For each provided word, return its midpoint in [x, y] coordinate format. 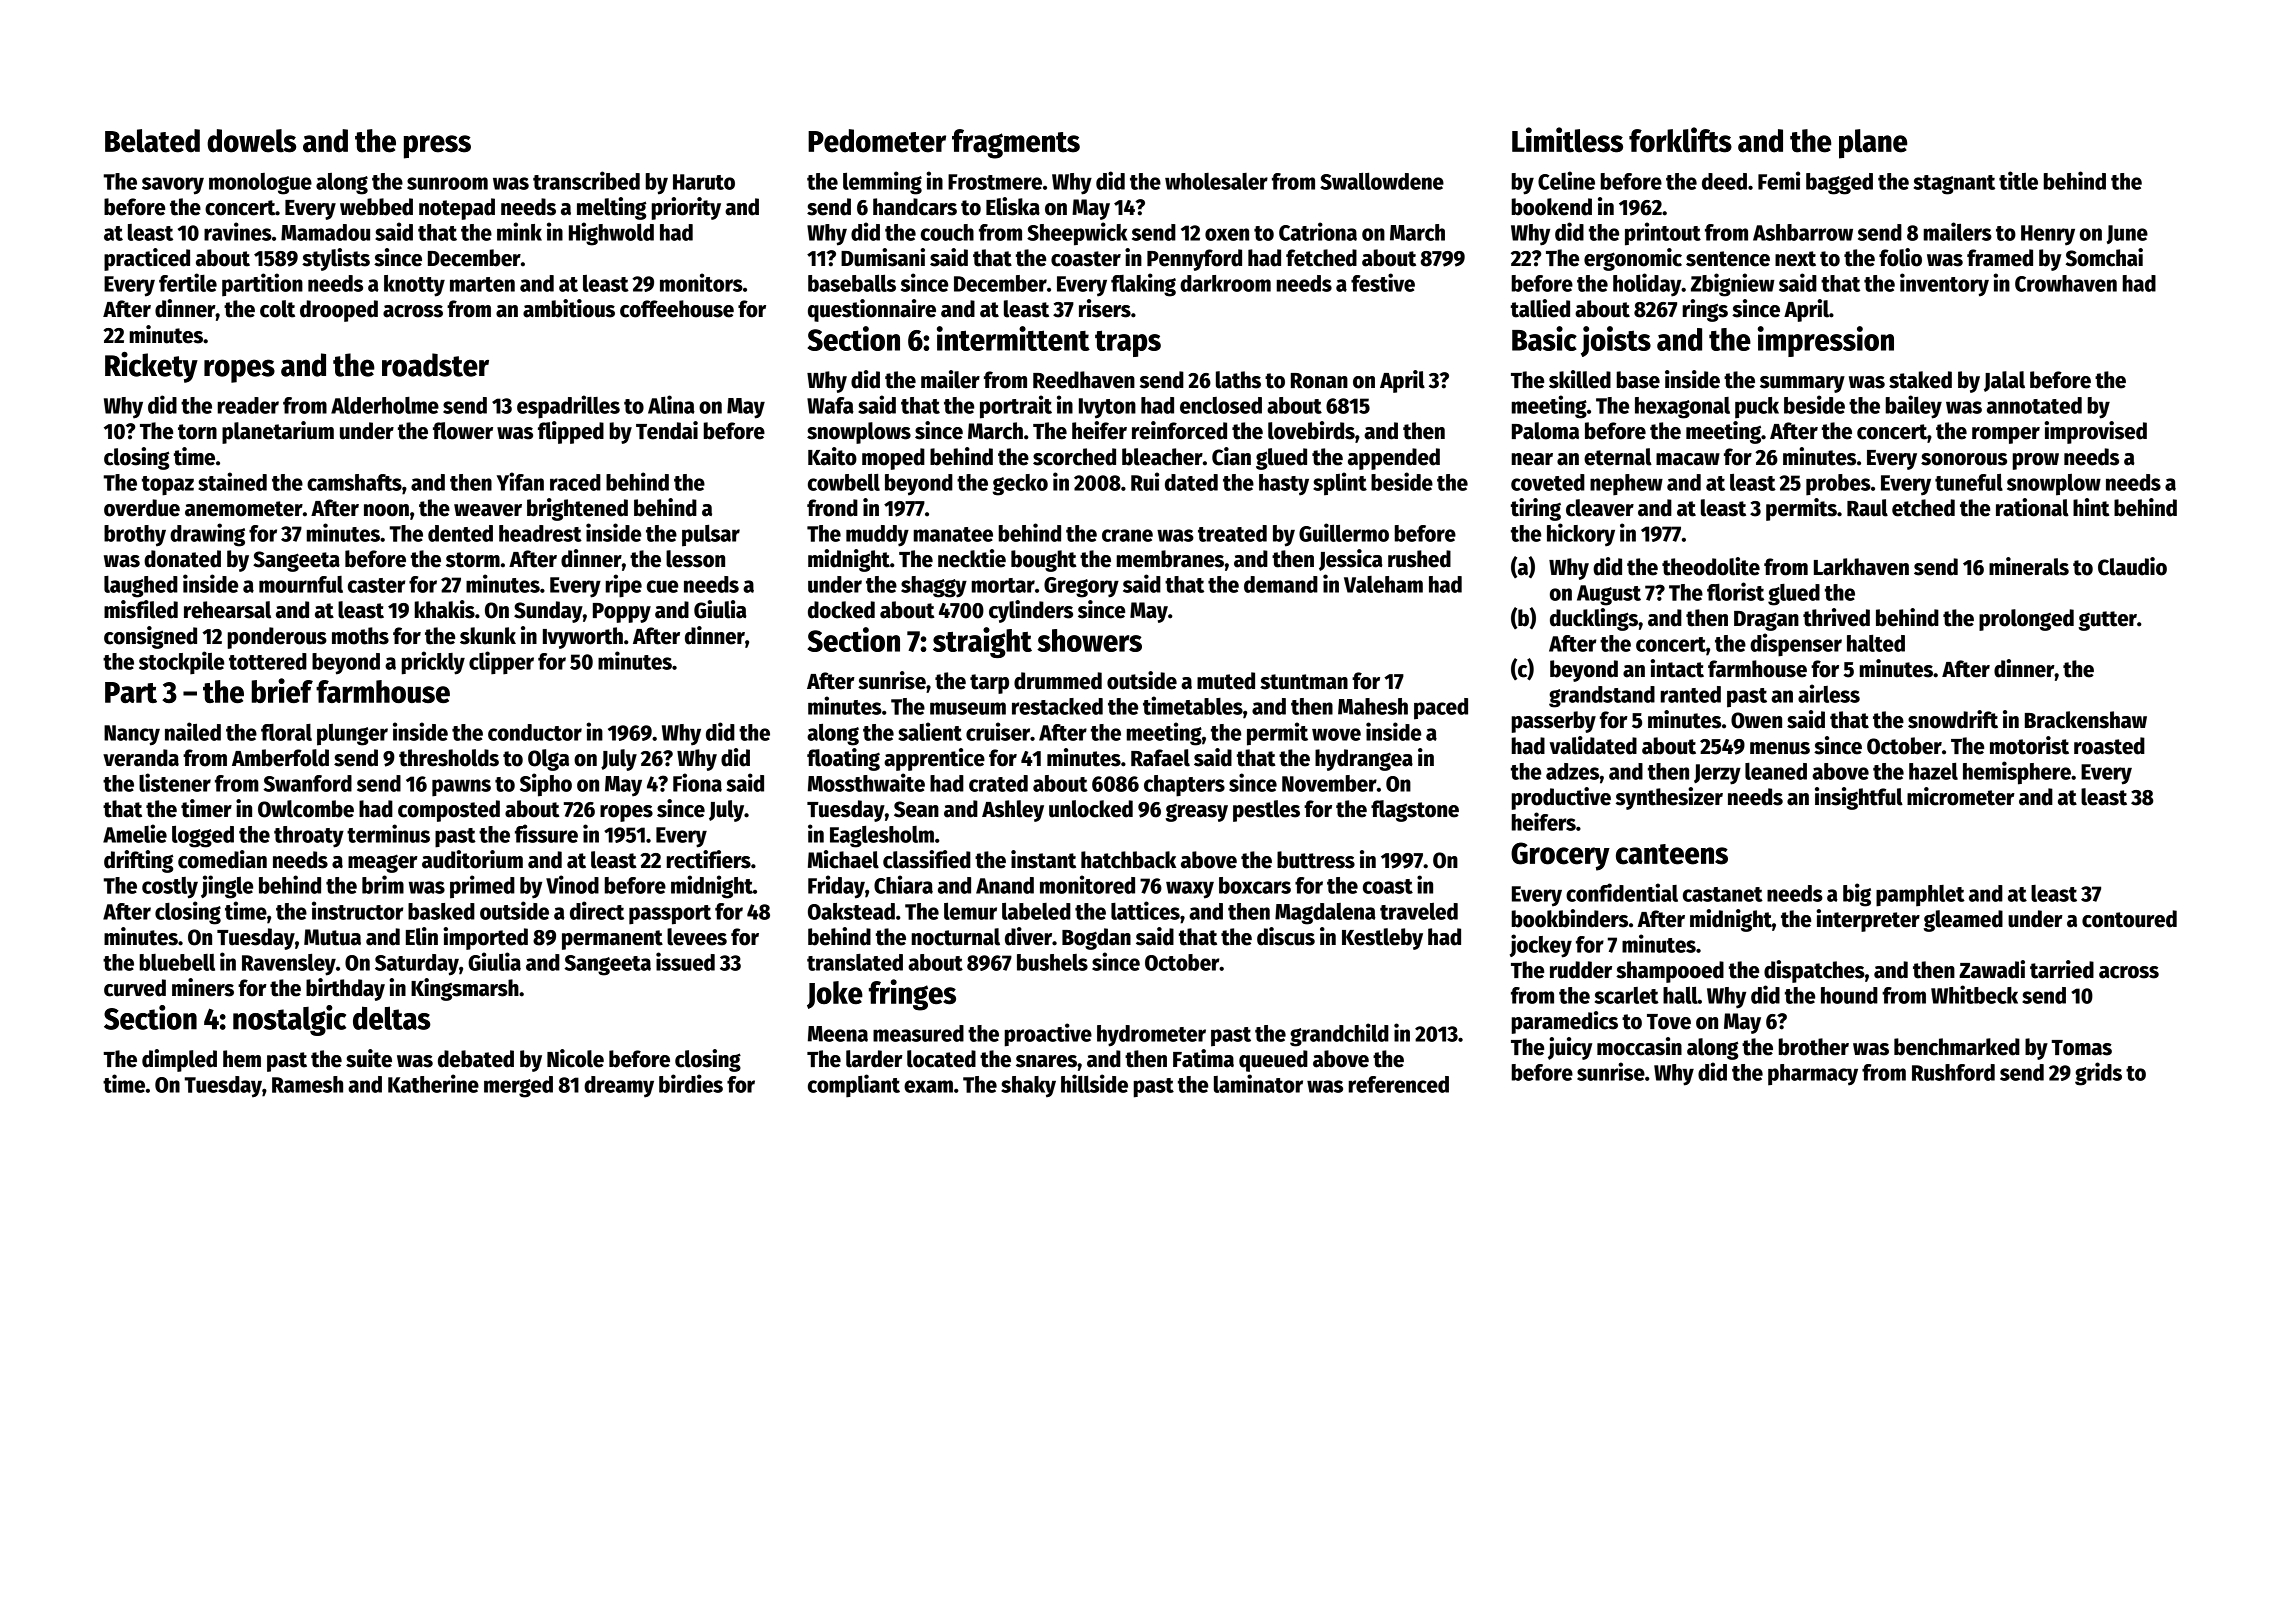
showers [1089, 640]
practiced [147, 259]
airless [1829, 693]
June [2127, 234]
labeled [1036, 911]
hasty [1284, 485]
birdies [691, 1083]
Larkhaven [1861, 567]
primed [482, 887]
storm [473, 560]
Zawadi [1992, 969]
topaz [168, 486]
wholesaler [1216, 181]
